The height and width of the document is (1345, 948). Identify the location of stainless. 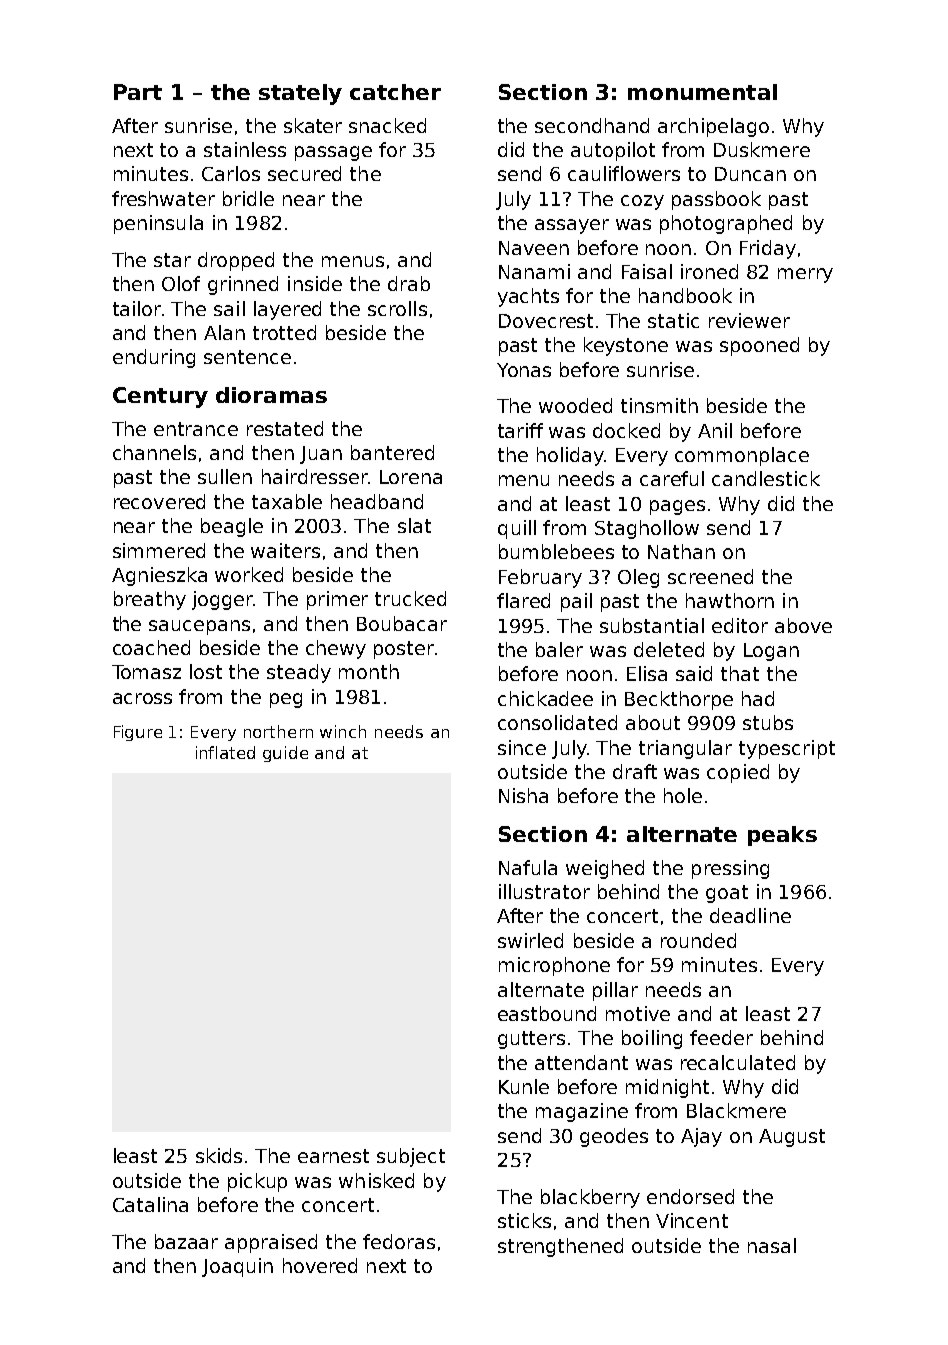
(245, 149).
